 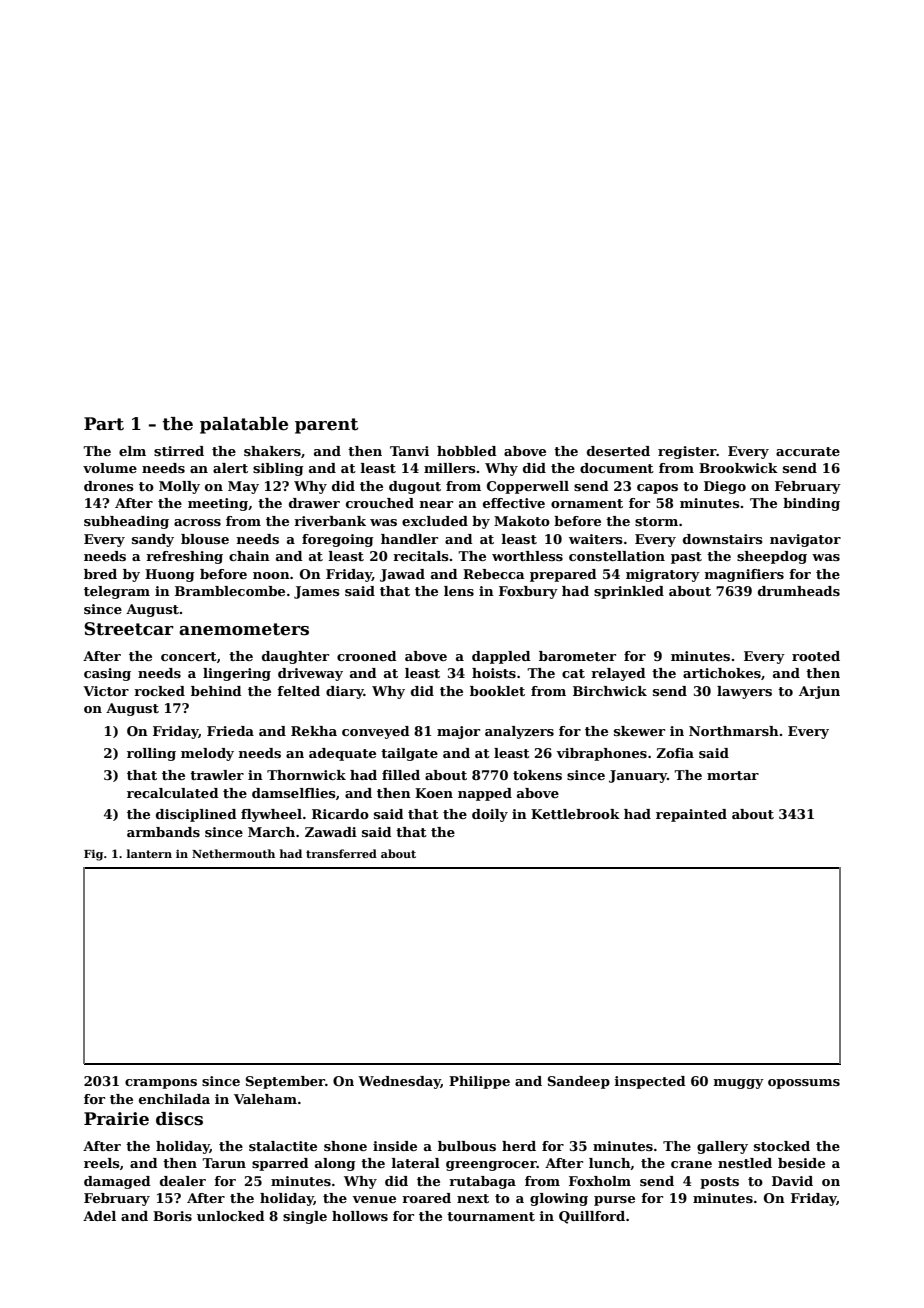 What do you see at coordinates (341, 853) in the screenshot?
I see `transferred` at bounding box center [341, 853].
